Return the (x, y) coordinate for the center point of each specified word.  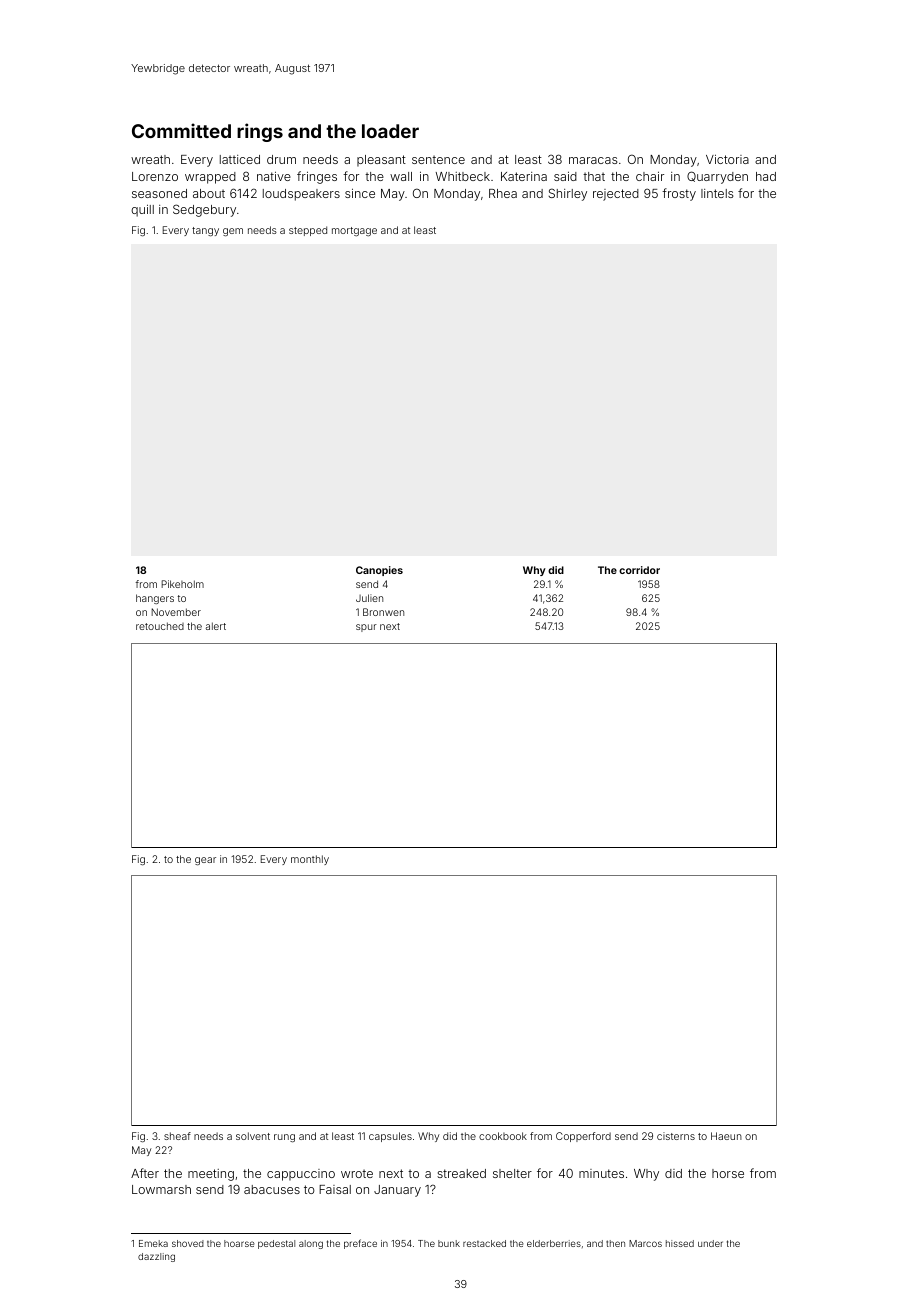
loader (390, 131)
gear (205, 861)
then (615, 1243)
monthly (310, 860)
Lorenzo (155, 176)
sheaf (177, 1136)
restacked (484, 1243)
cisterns (676, 1136)
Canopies (379, 571)
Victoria (727, 159)
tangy (205, 231)
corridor (639, 570)
